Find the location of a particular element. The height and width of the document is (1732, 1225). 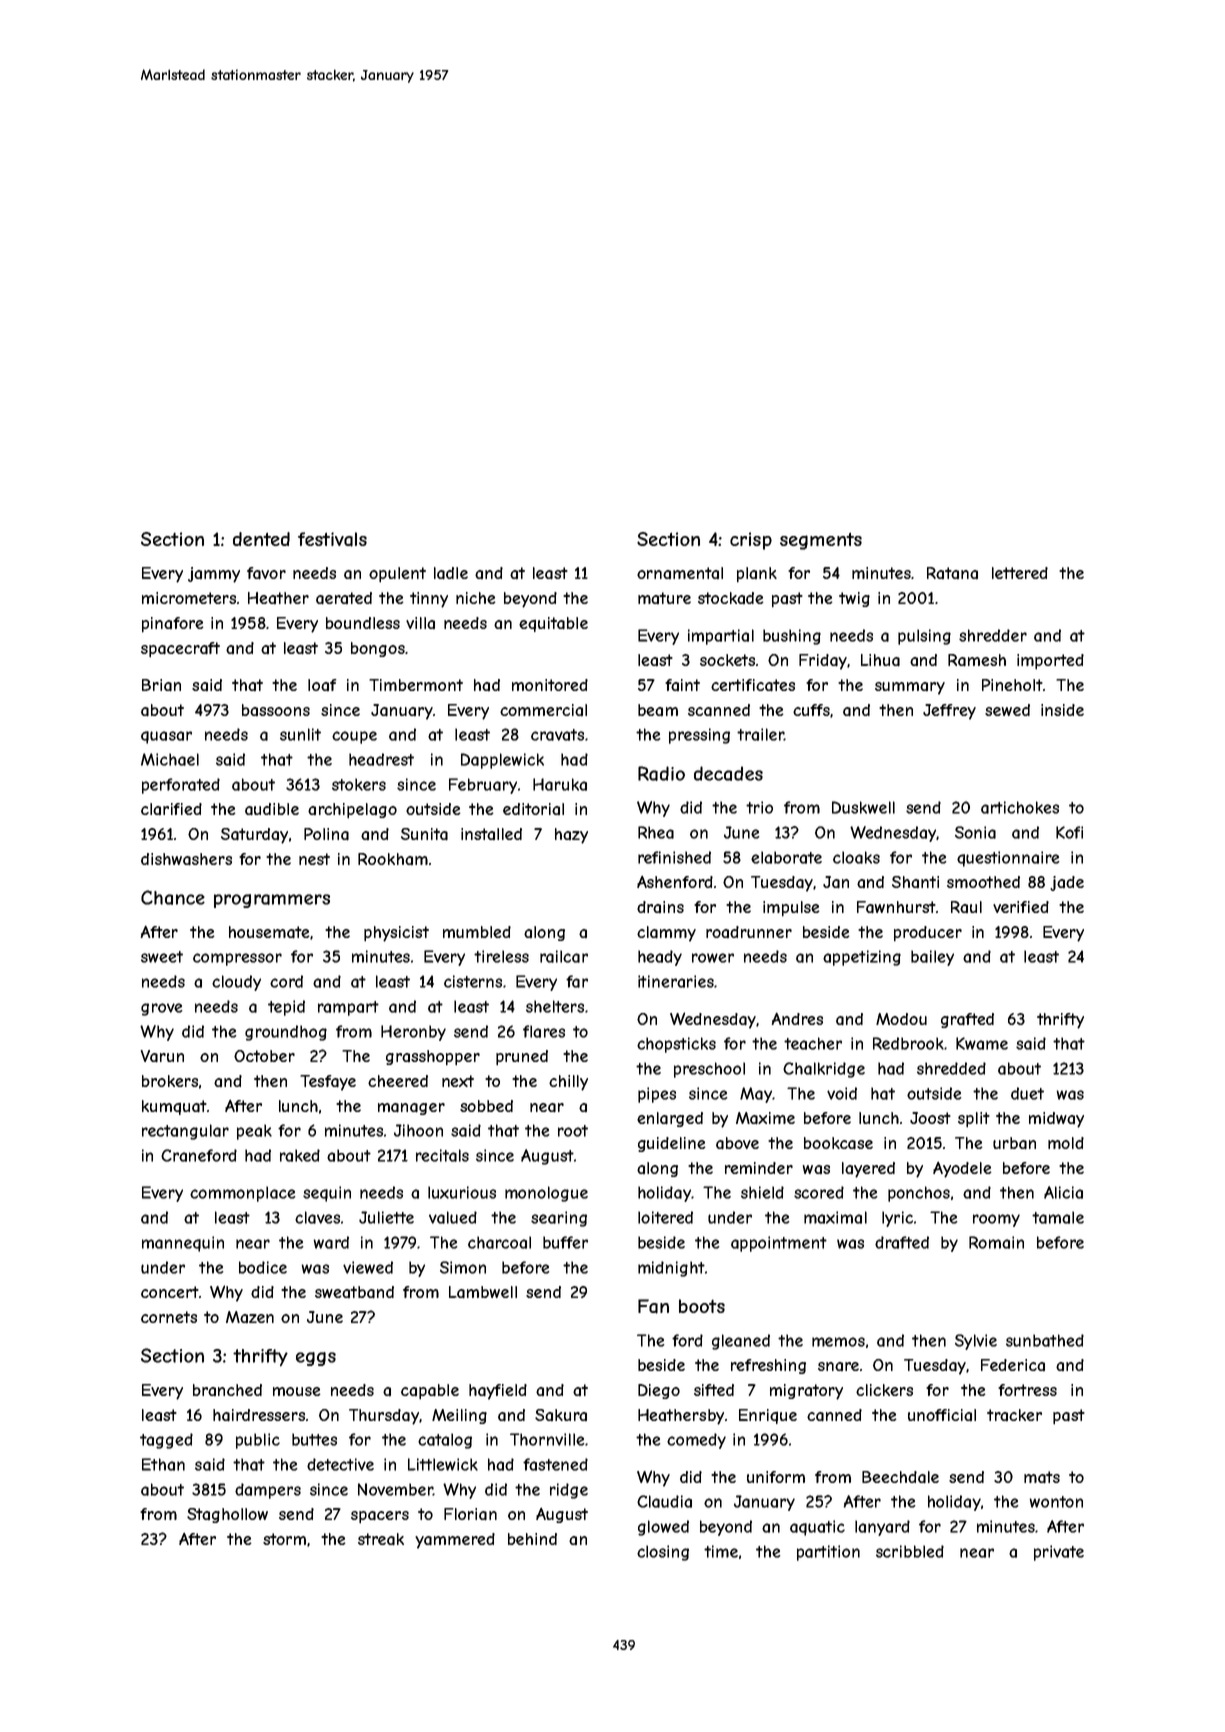

scribbled is located at coordinates (910, 1551).
